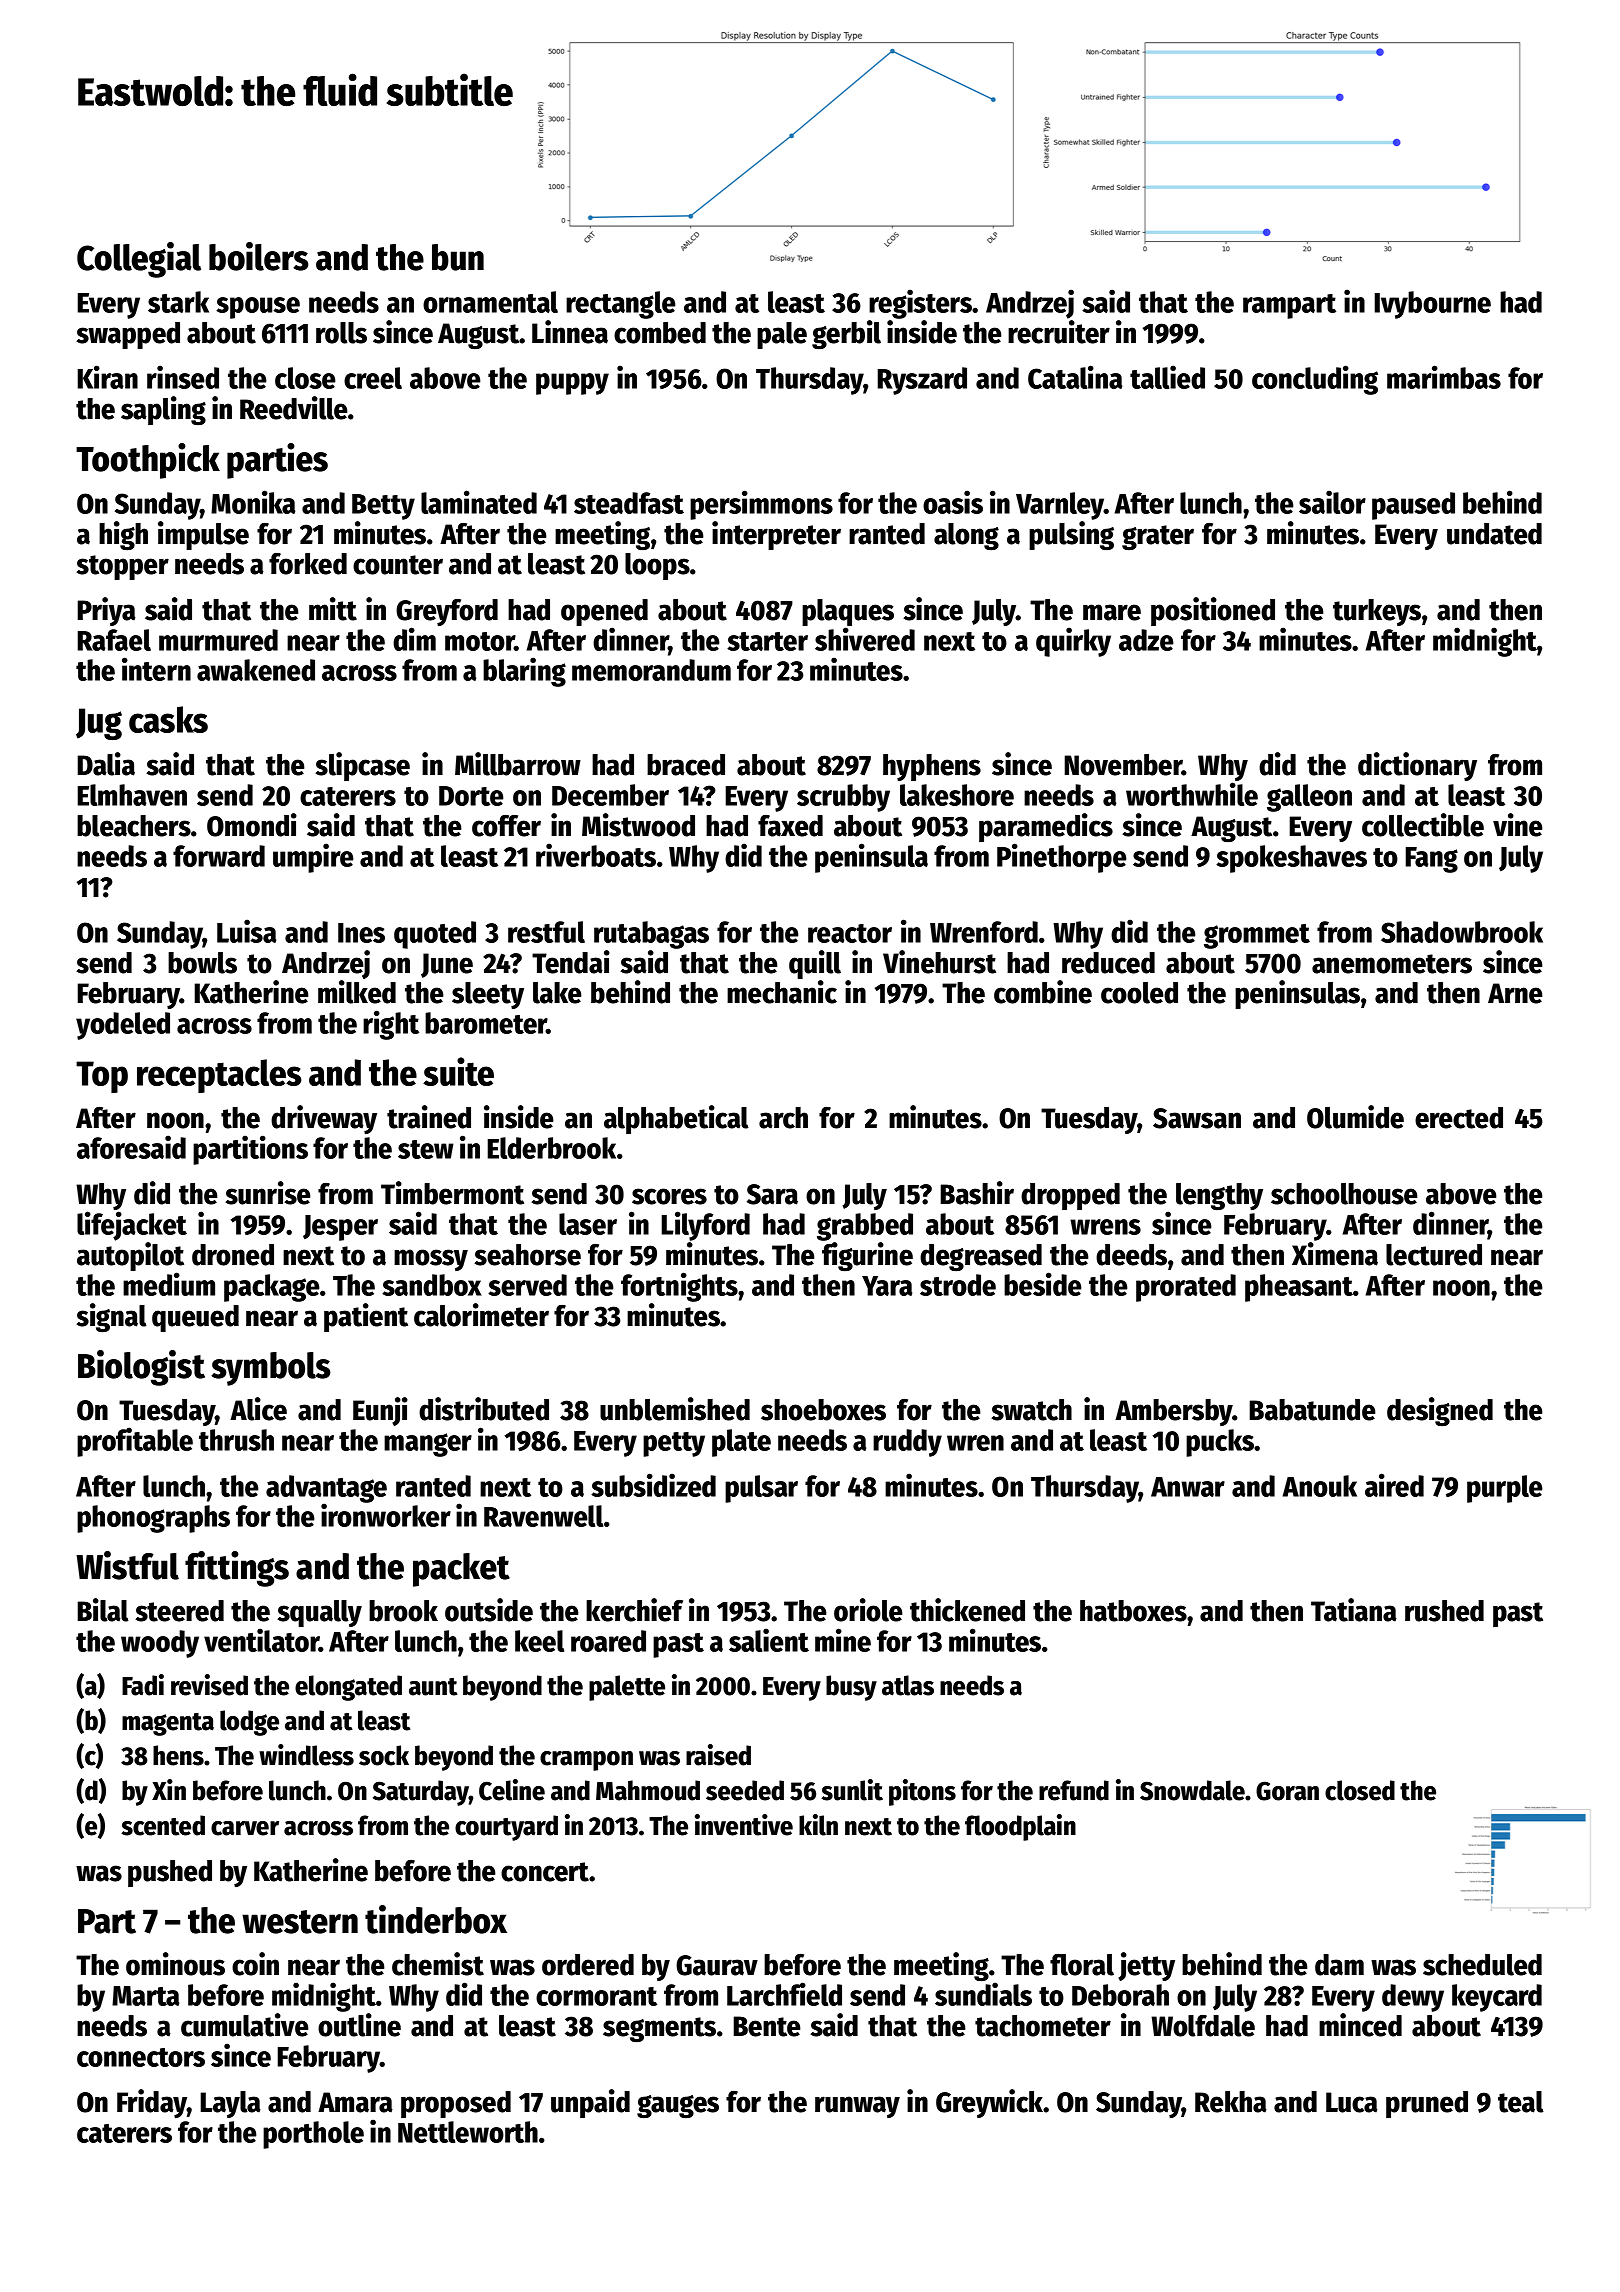  Describe the element at coordinates (139, 260) in the image. I see `Collegial` at that location.
